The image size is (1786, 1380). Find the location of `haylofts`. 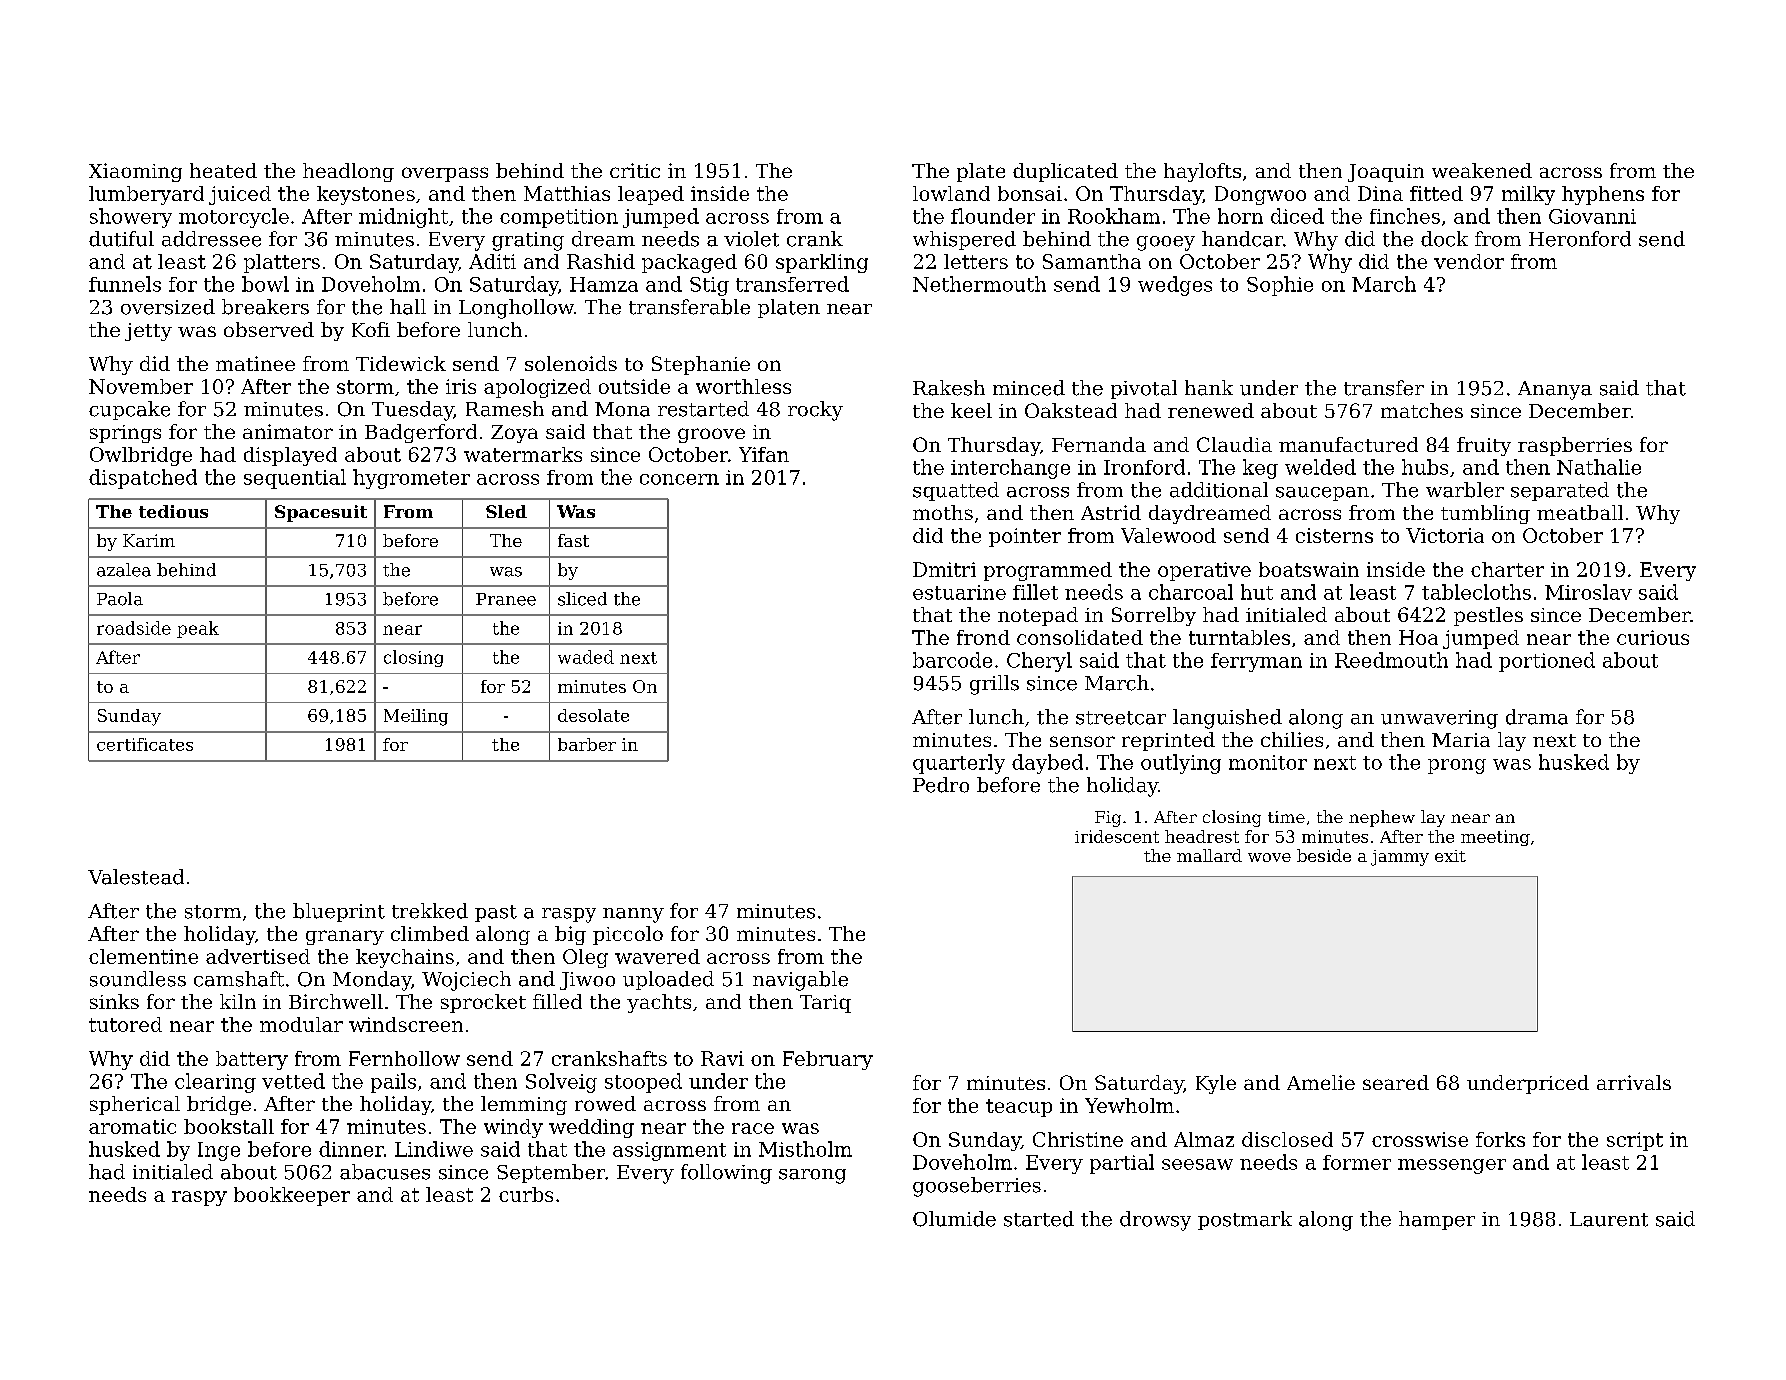

haylofts is located at coordinates (1202, 172).
